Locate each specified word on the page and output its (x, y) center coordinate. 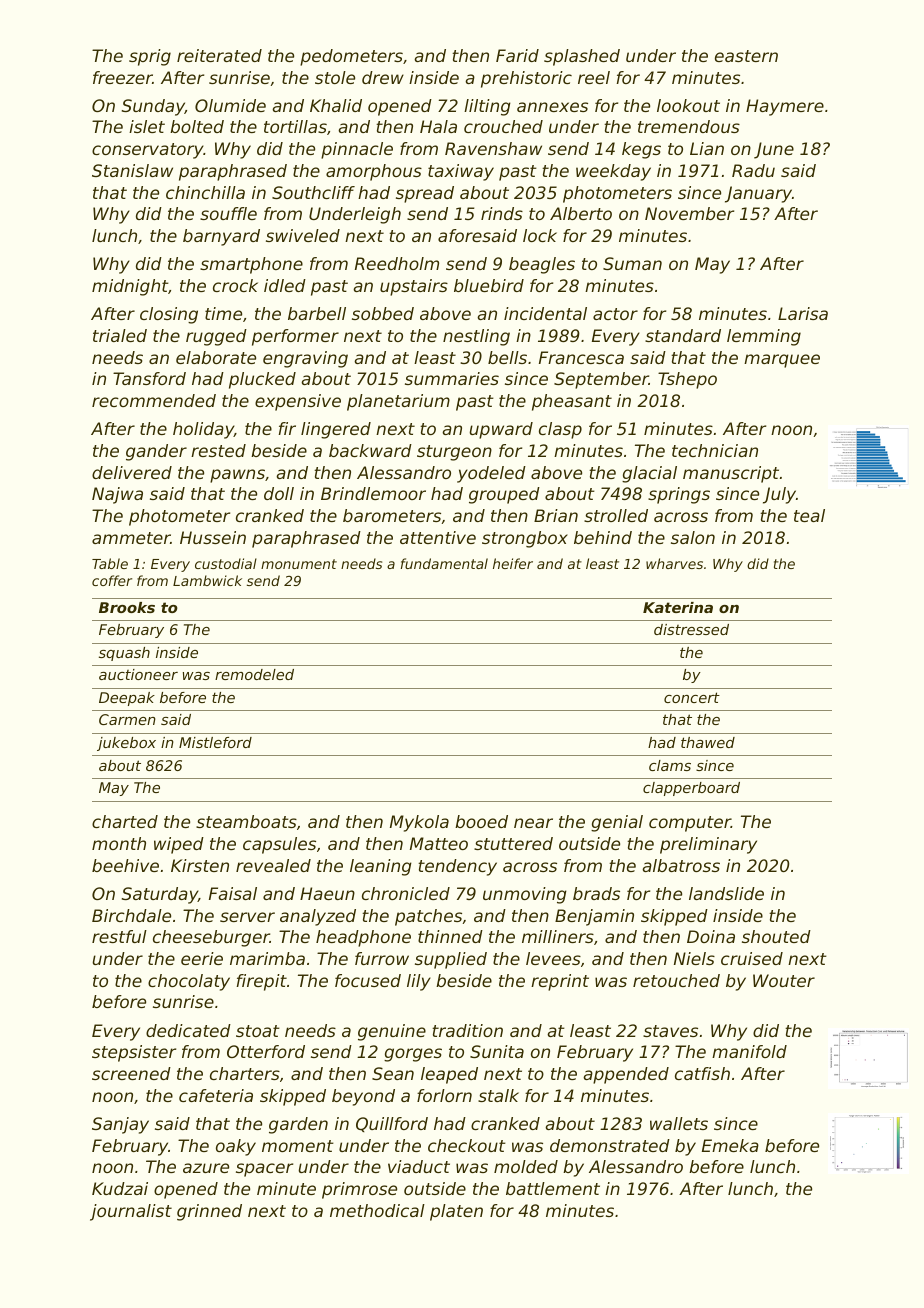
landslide (726, 893)
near (533, 823)
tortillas (295, 126)
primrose (359, 1190)
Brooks (127, 607)
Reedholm (397, 263)
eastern (746, 56)
